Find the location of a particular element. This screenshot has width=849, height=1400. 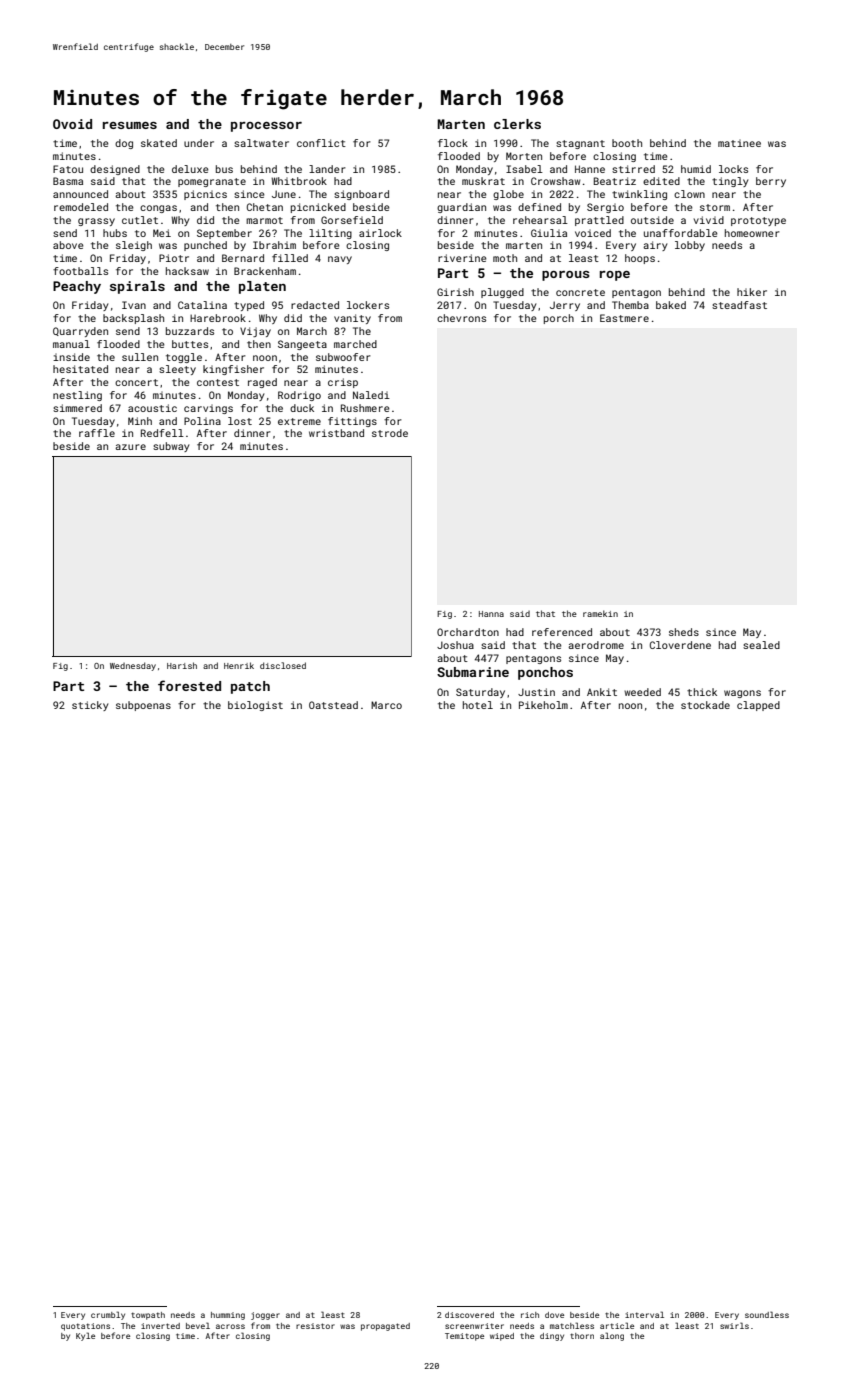

flock is located at coordinates (453, 143).
